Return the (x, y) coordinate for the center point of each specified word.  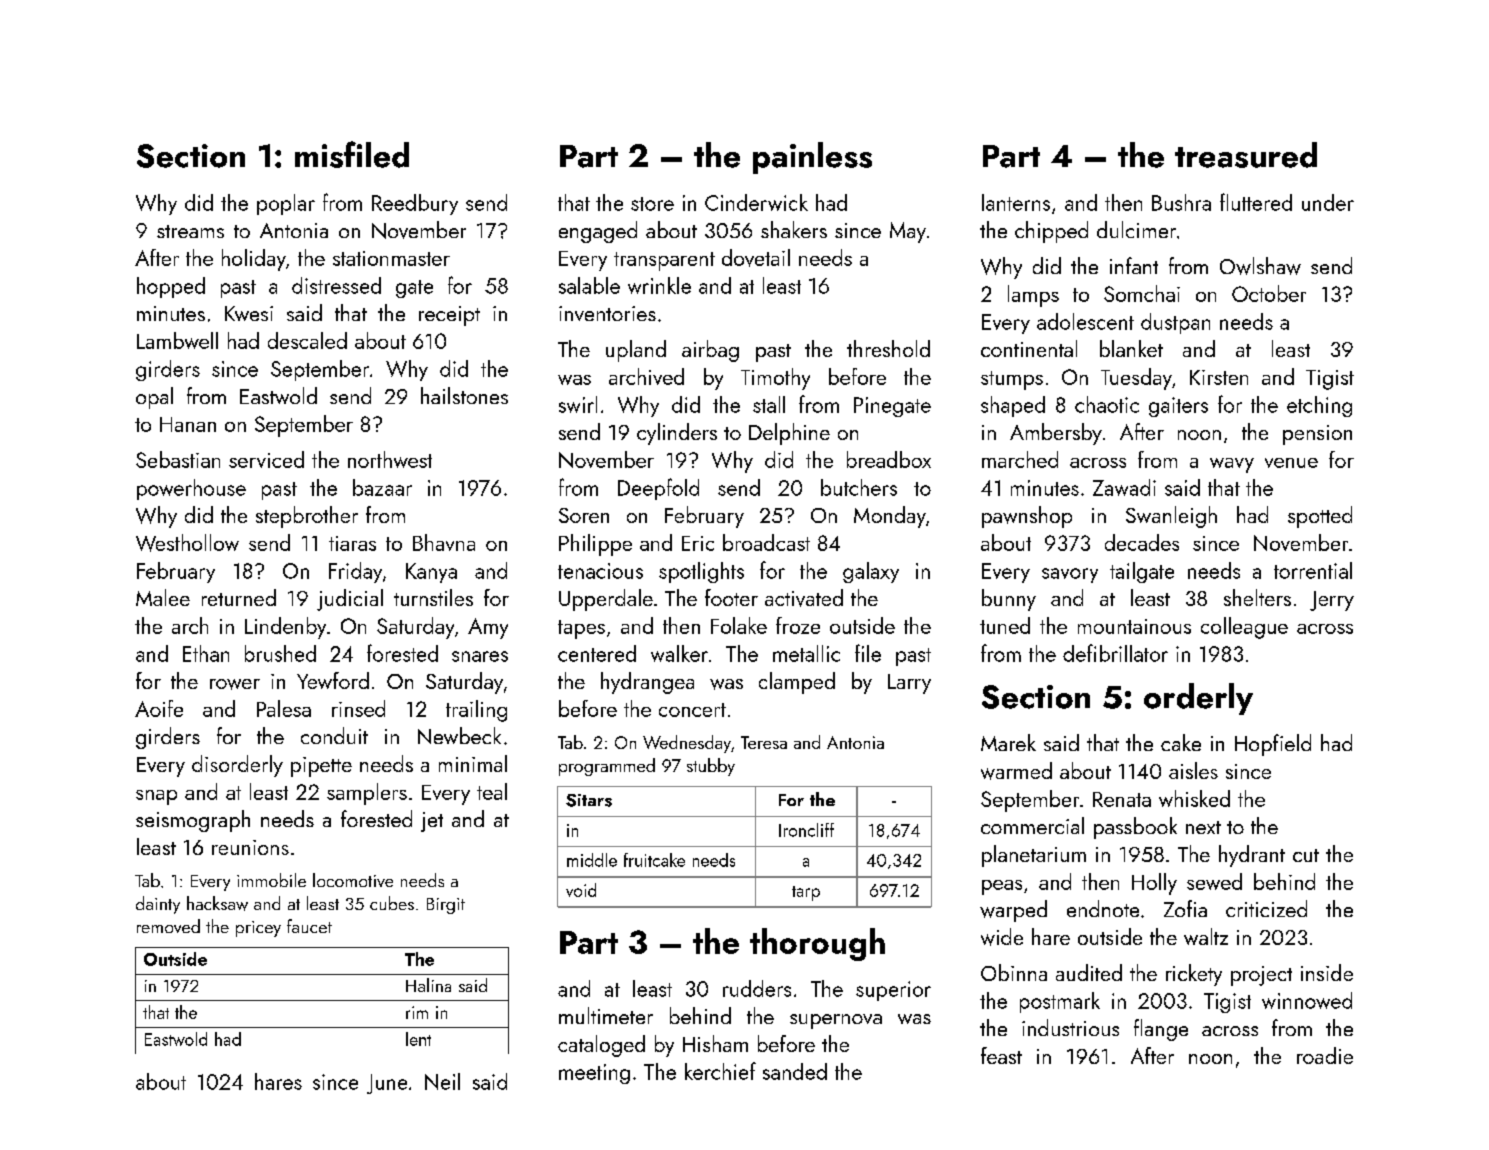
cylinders (677, 434)
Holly (1154, 884)
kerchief (720, 1071)
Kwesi (249, 313)
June (387, 1084)
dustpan (1175, 323)
